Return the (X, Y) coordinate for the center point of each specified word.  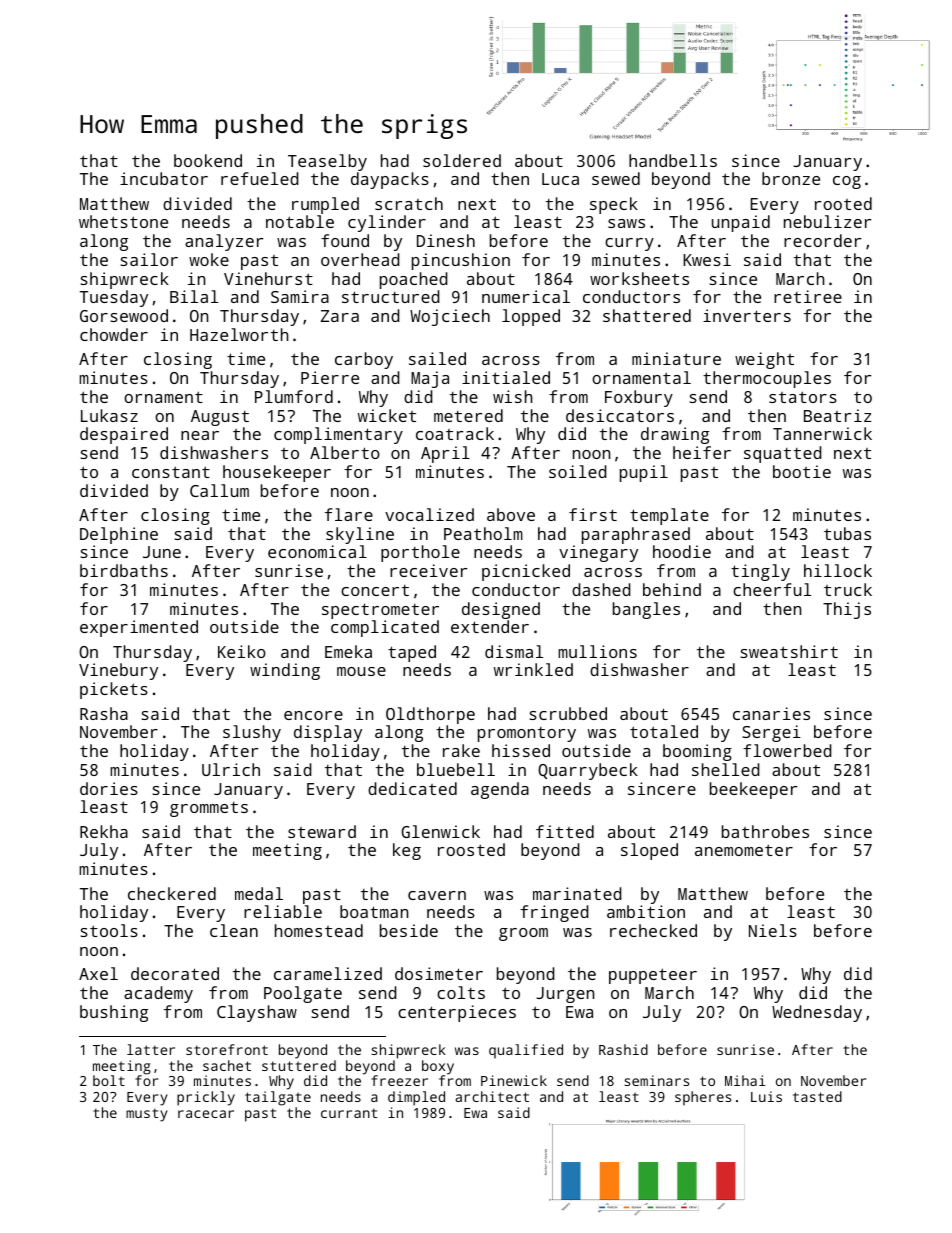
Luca (560, 179)
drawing (675, 435)
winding (285, 671)
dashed (601, 589)
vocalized (429, 514)
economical (317, 551)
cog (847, 182)
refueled (260, 178)
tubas (847, 533)
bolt (109, 1080)
